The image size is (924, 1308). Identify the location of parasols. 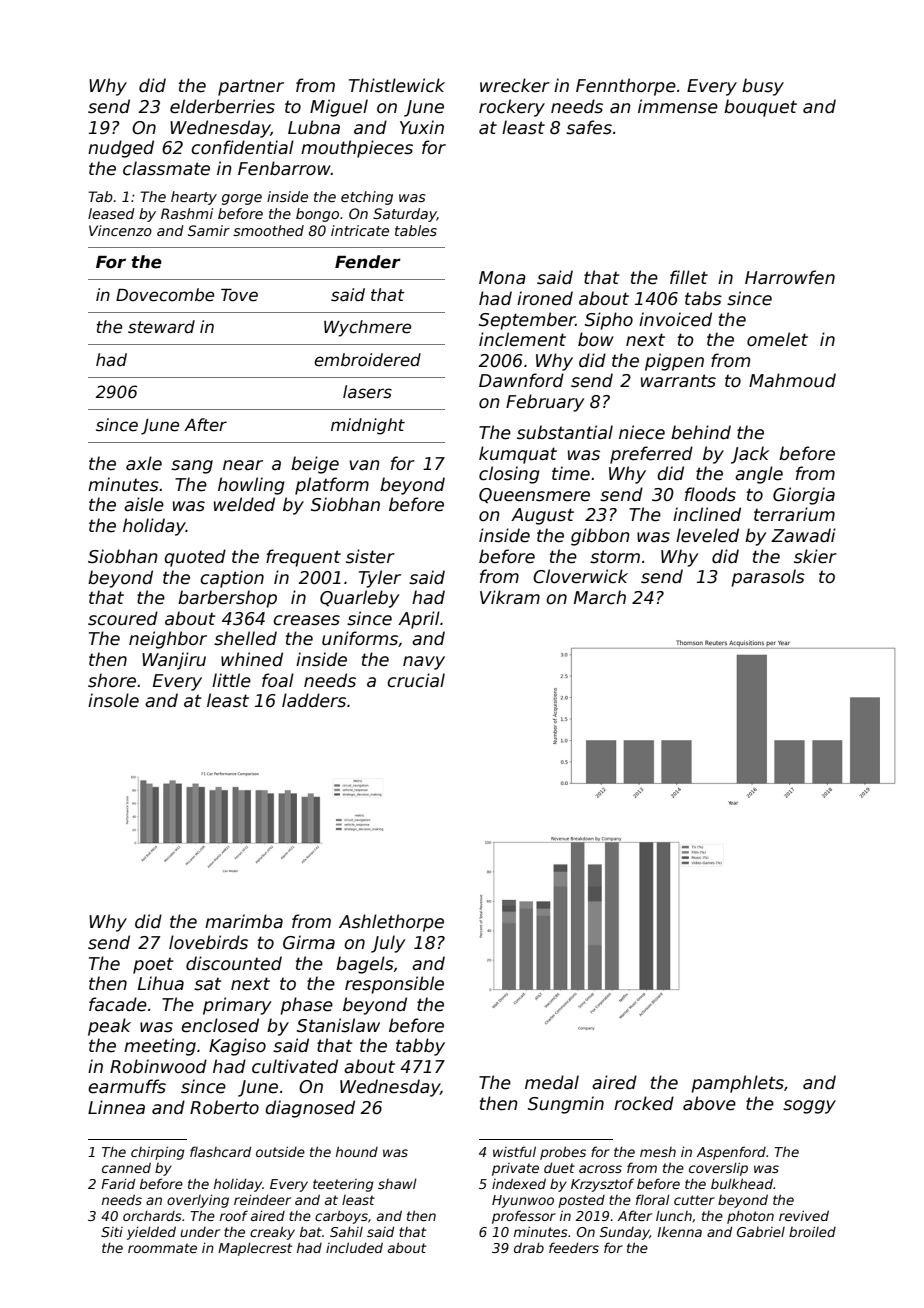
(768, 578).
